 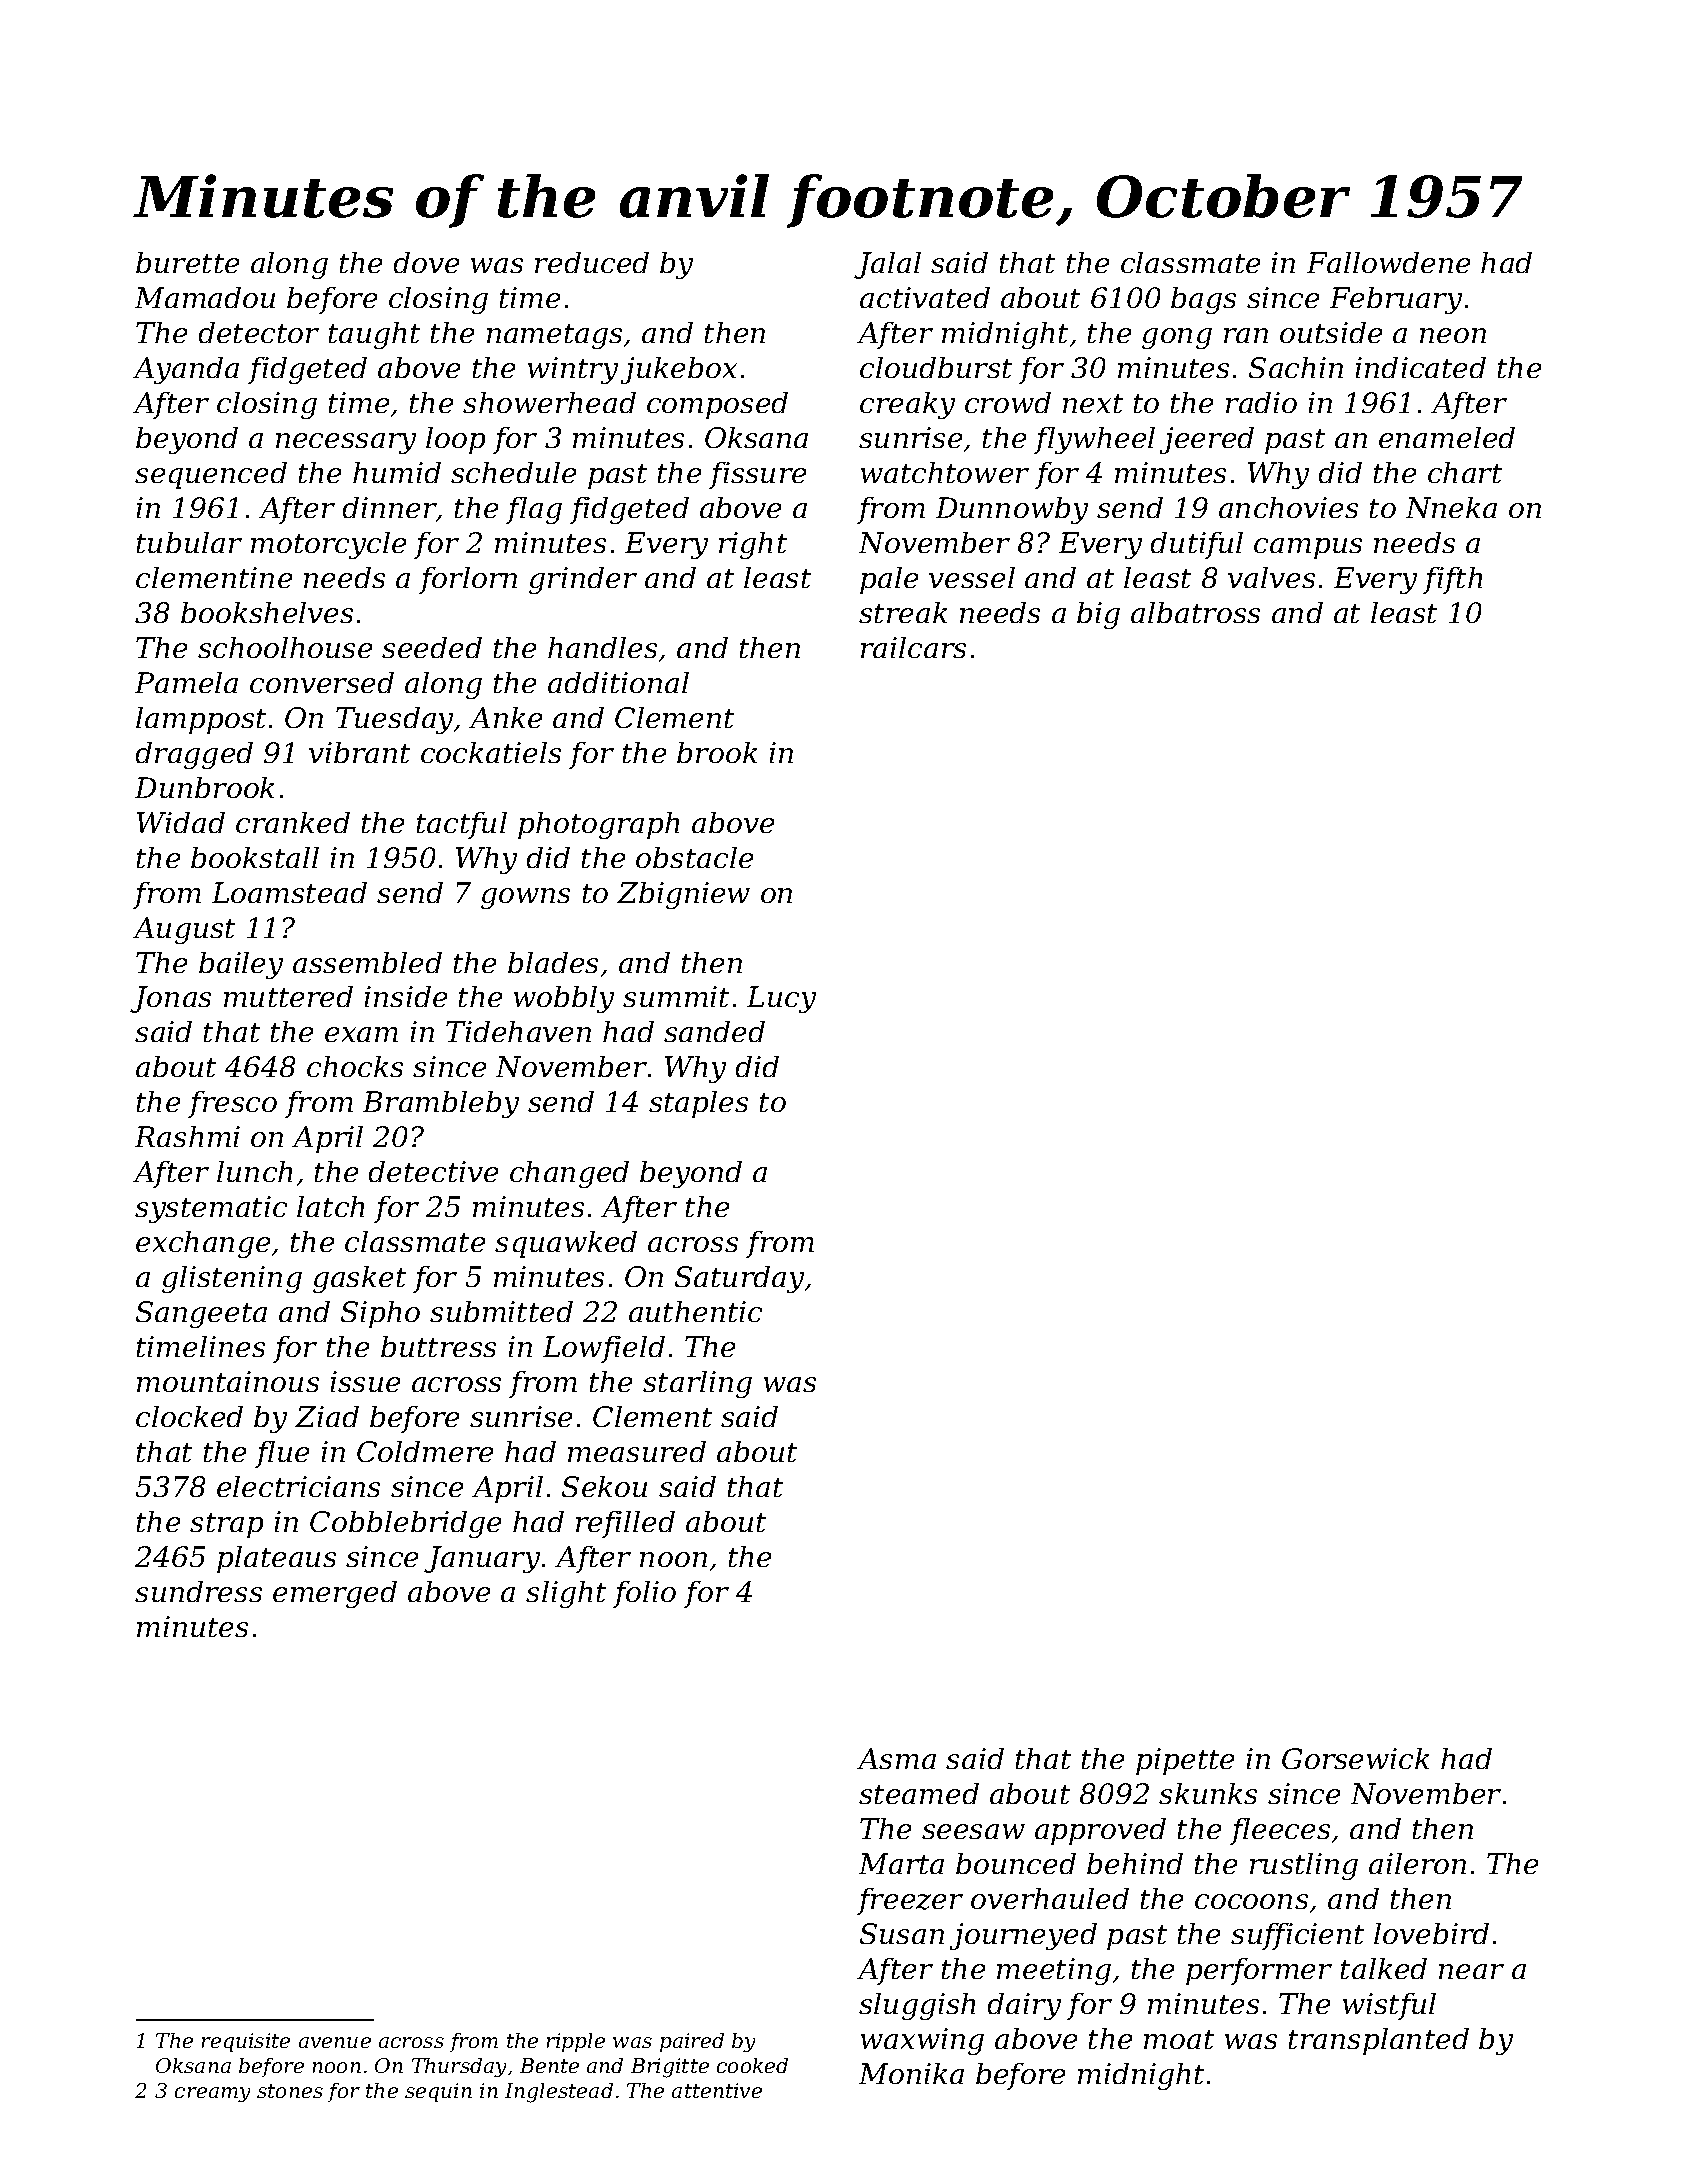 I want to click on Gorsewick, so click(x=1355, y=1758).
